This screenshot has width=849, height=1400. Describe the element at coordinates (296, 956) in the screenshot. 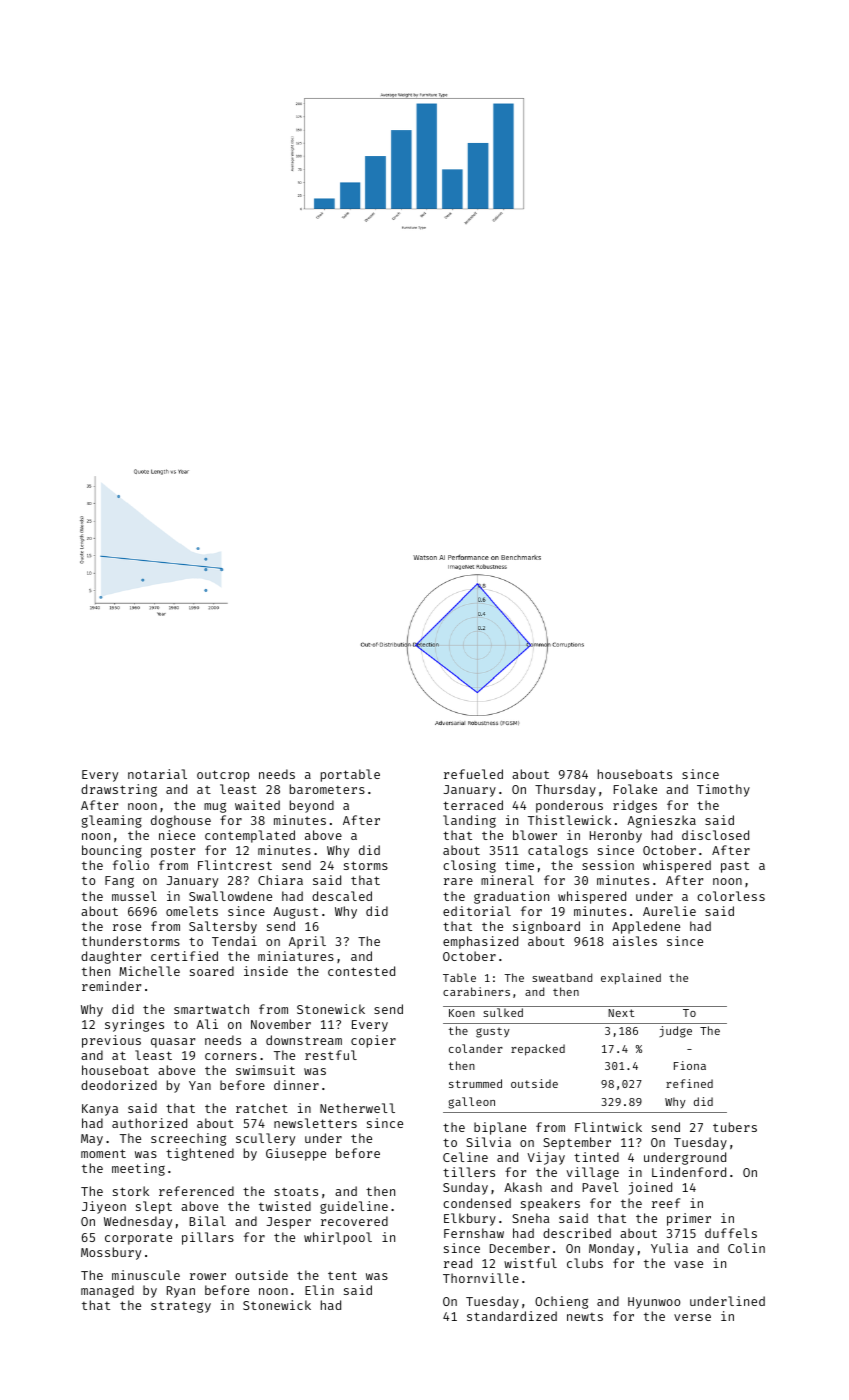

I see `miniatures` at that location.
